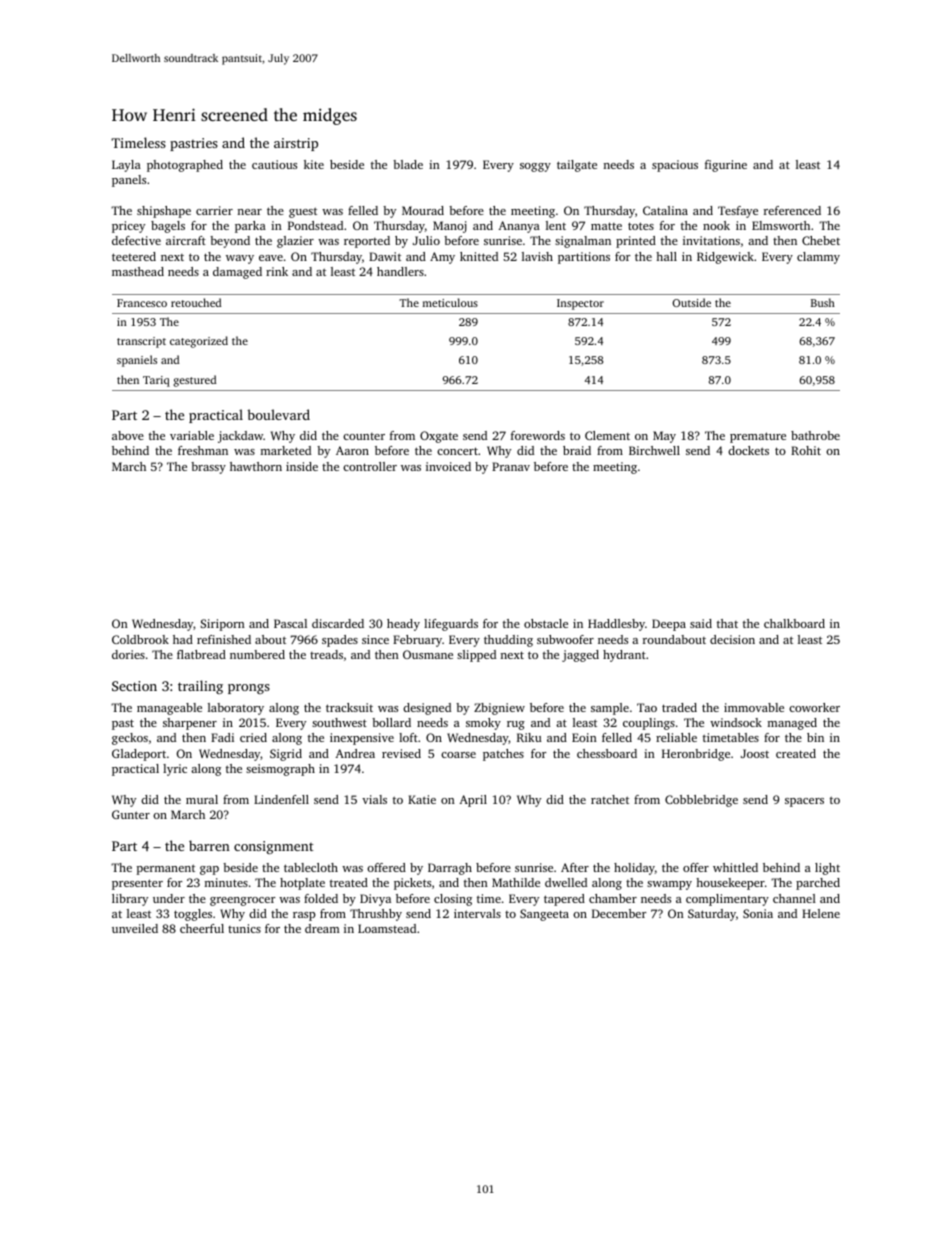 The height and width of the screenshot is (1233, 952). Describe the element at coordinates (208, 468) in the screenshot. I see `brassy` at that location.
